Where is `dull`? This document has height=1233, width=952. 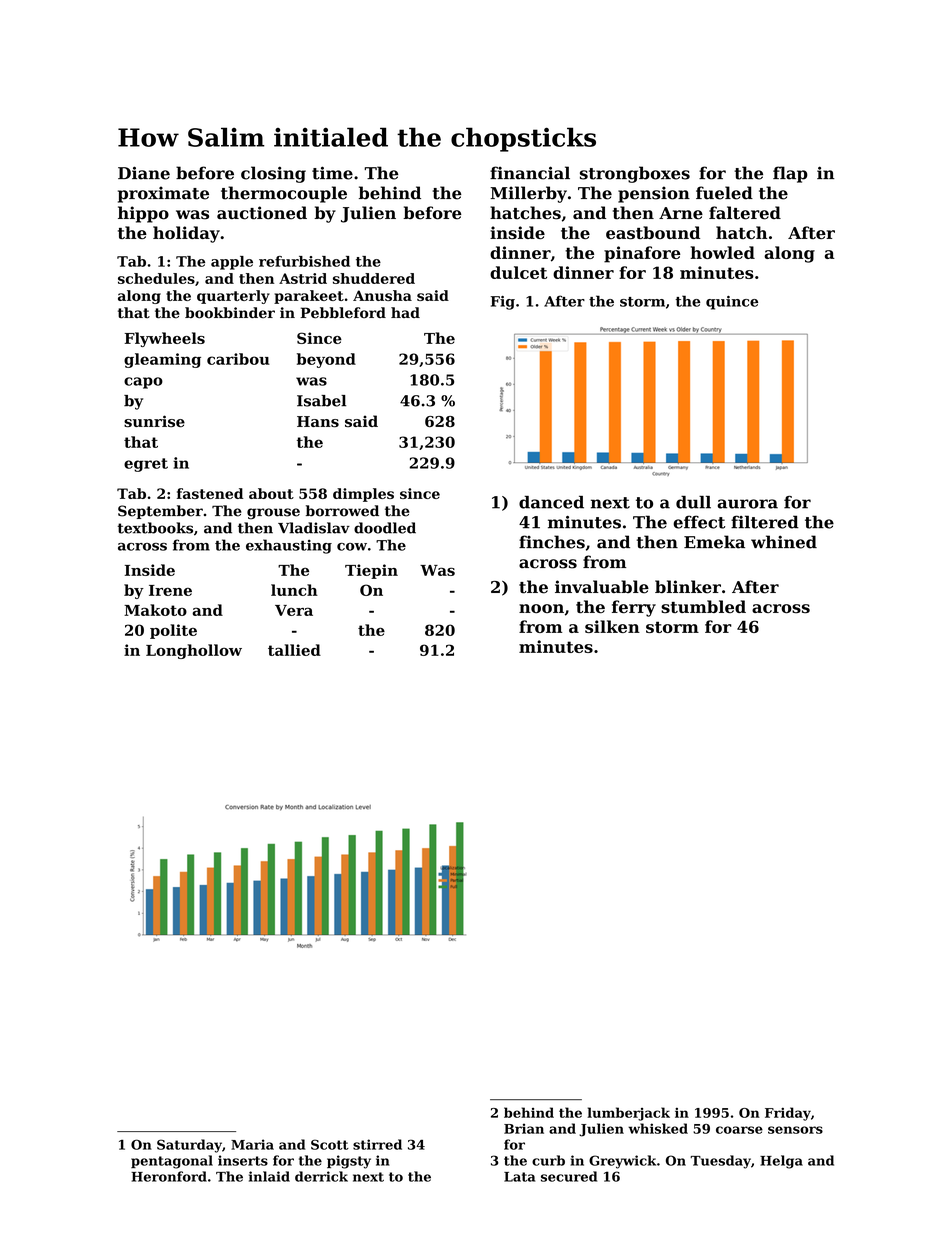
dull is located at coordinates (693, 502).
